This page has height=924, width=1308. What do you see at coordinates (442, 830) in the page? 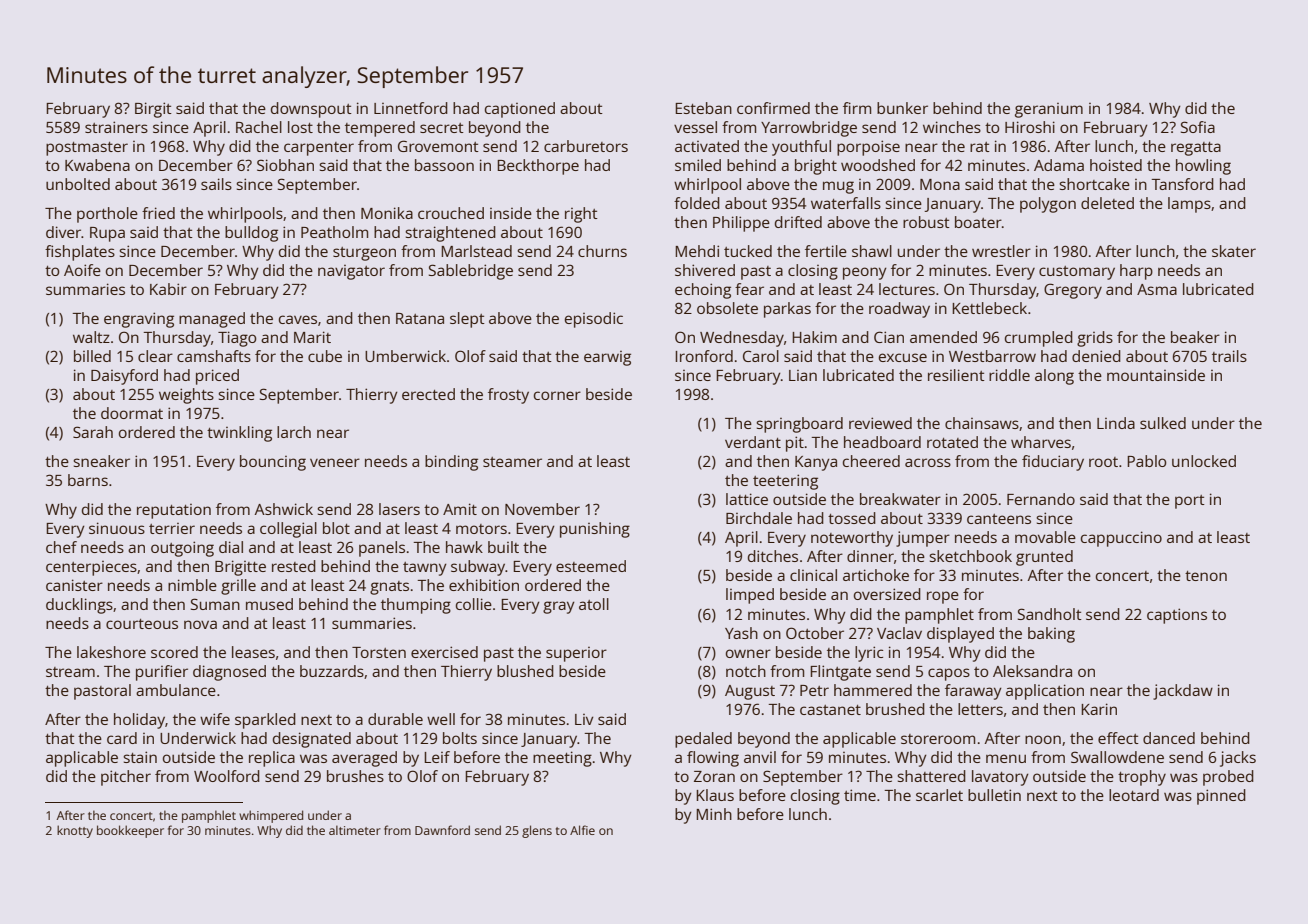
I see `Dawnford` at bounding box center [442, 830].
